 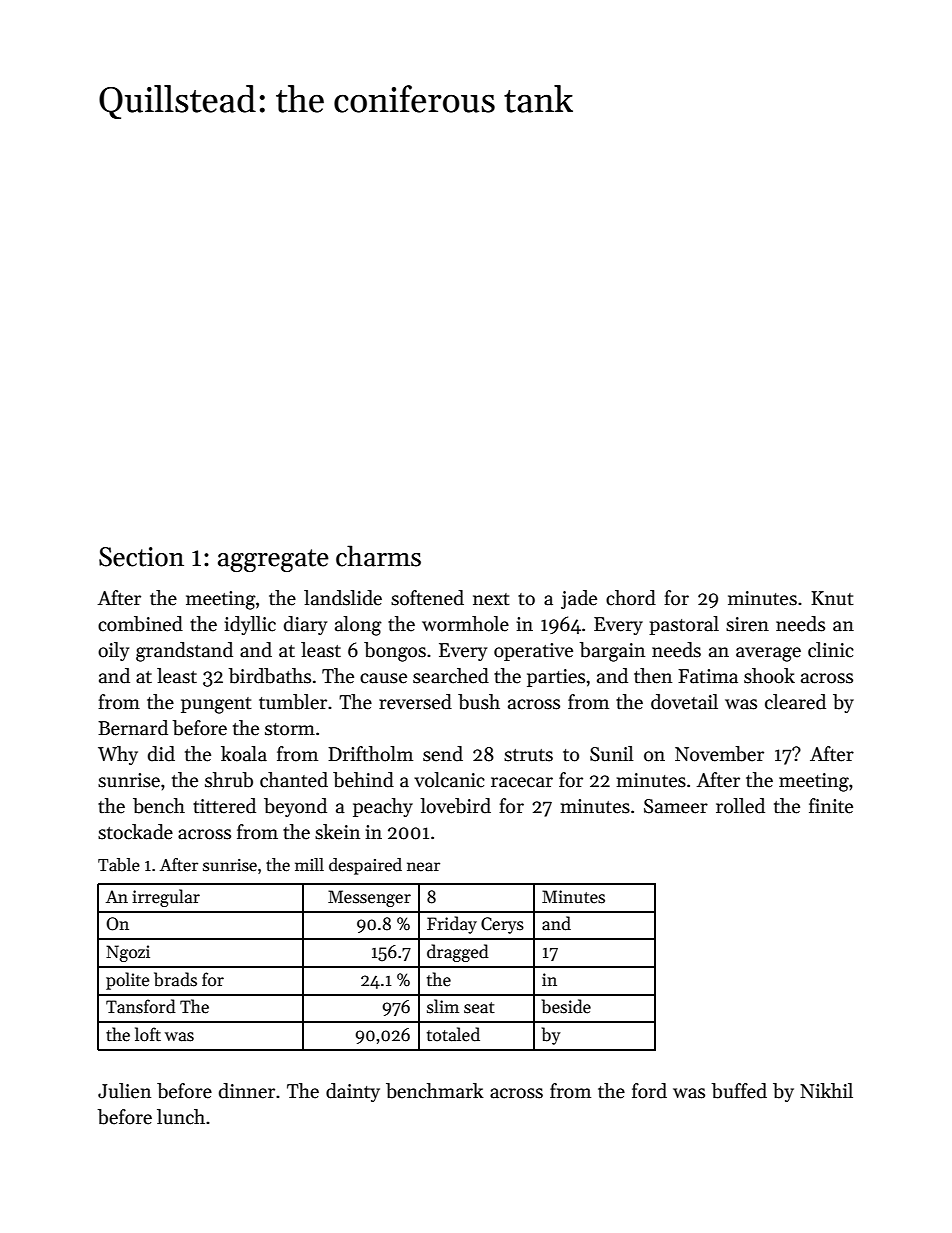 What do you see at coordinates (181, 1117) in the image?
I see `lunch` at bounding box center [181, 1117].
